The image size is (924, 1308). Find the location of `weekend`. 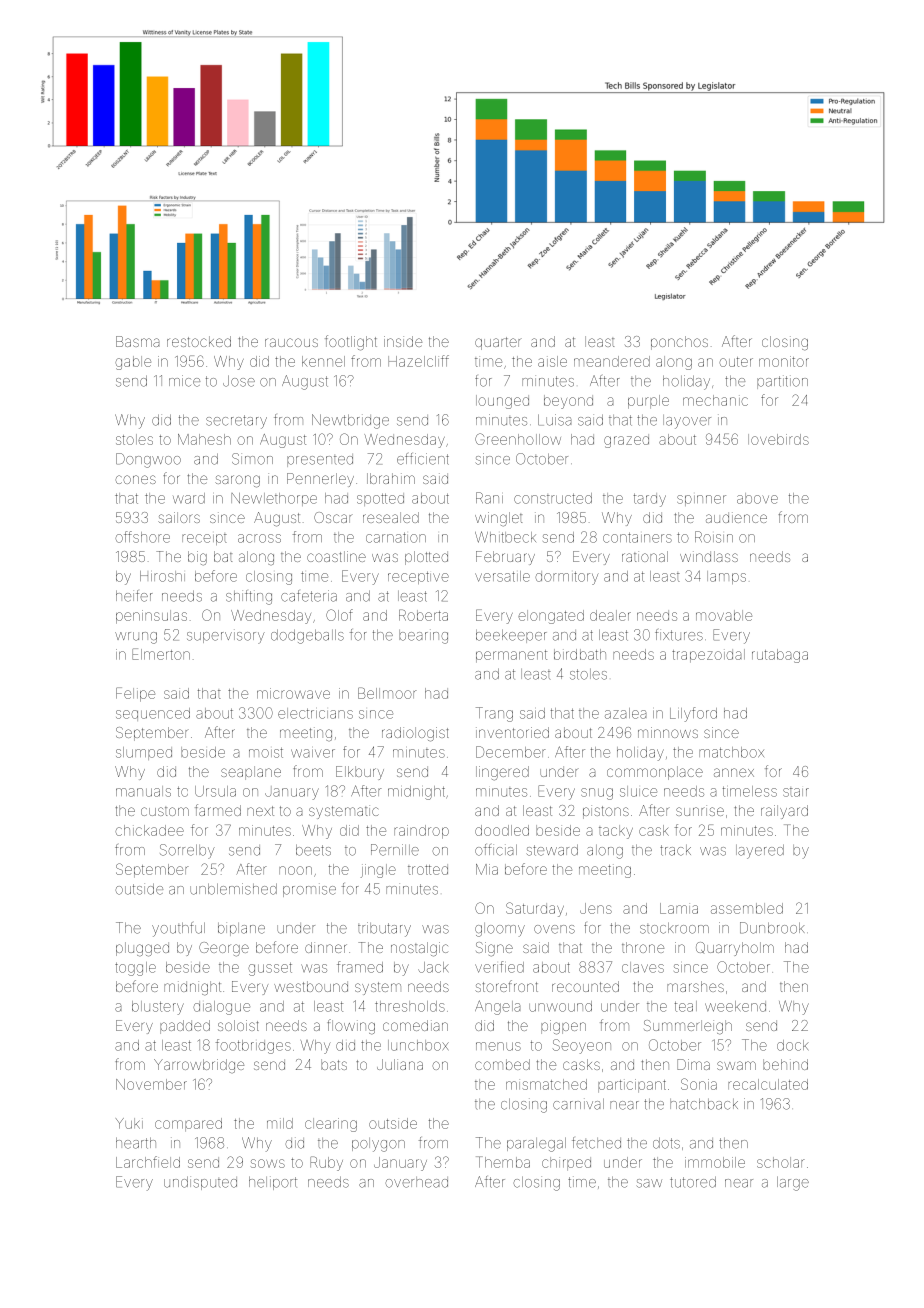

weekend is located at coordinates (735, 1006).
